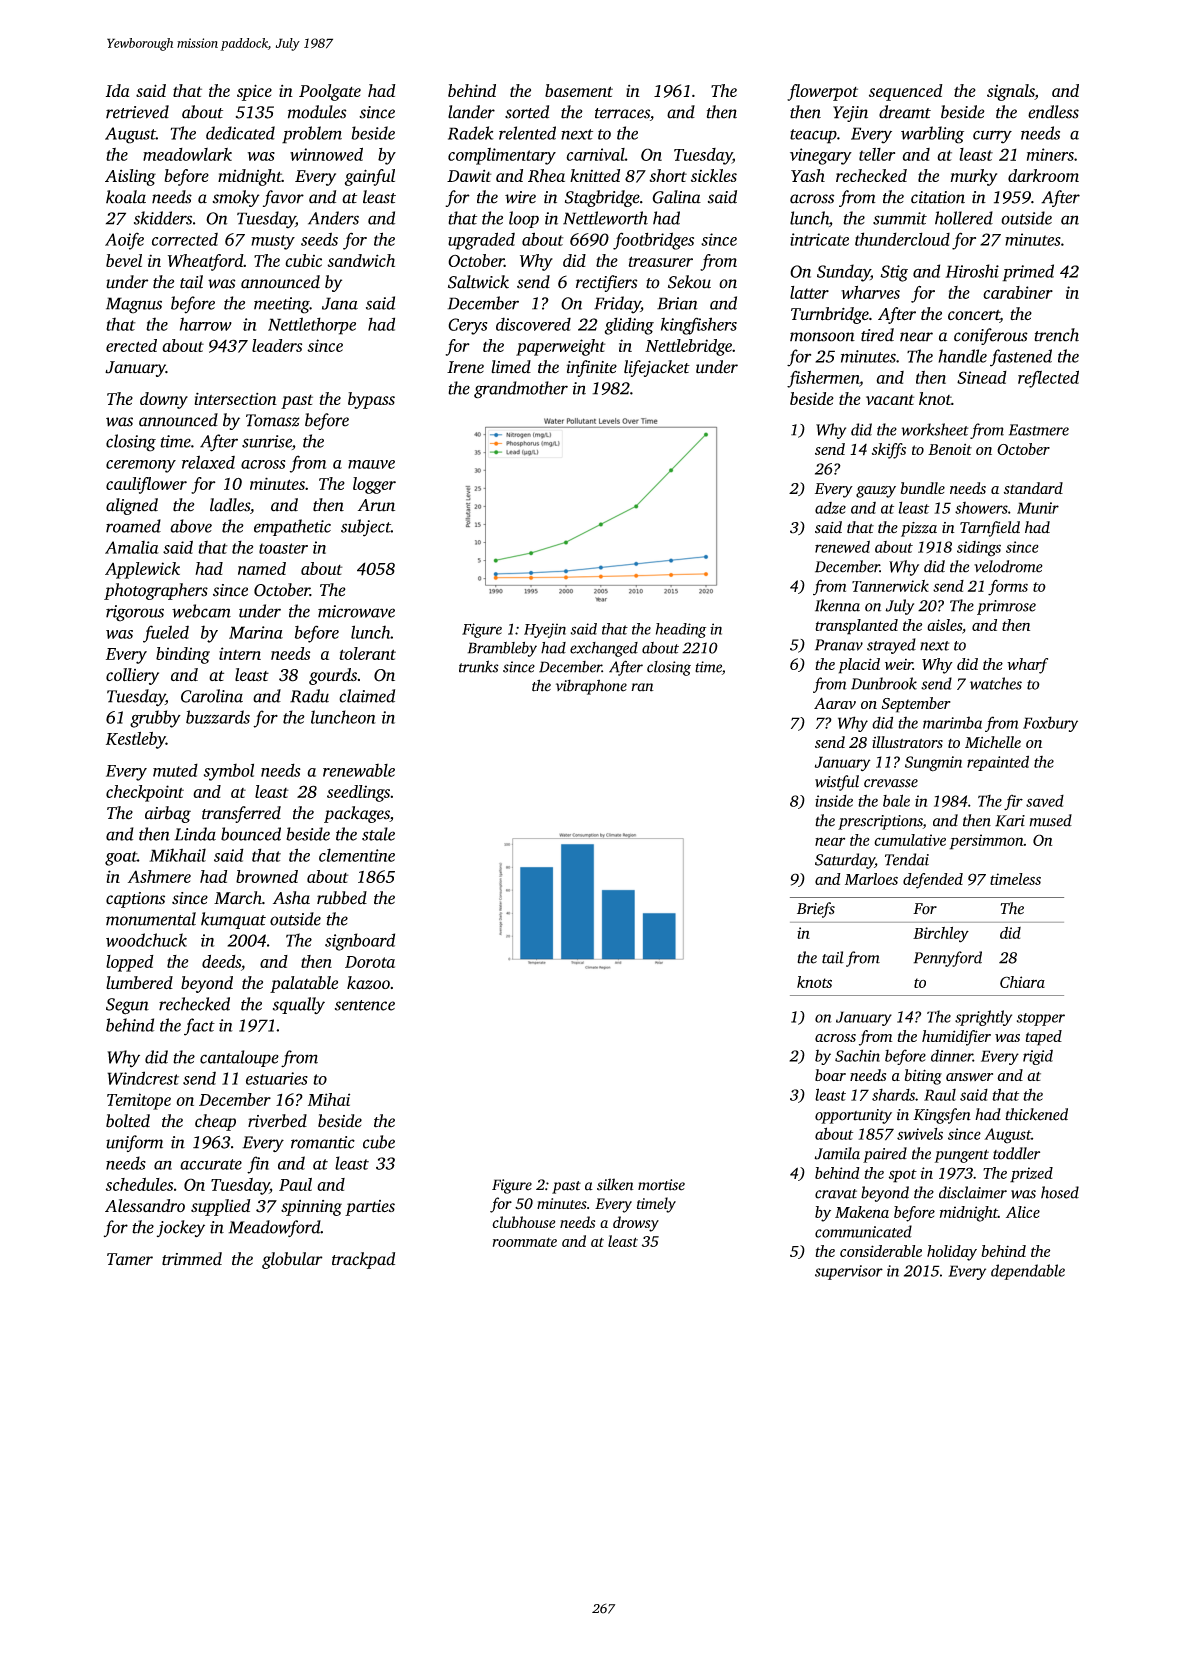 Image resolution: width=1185 pixels, height=1675 pixels. What do you see at coordinates (830, 508) in the image?
I see `adze` at bounding box center [830, 508].
